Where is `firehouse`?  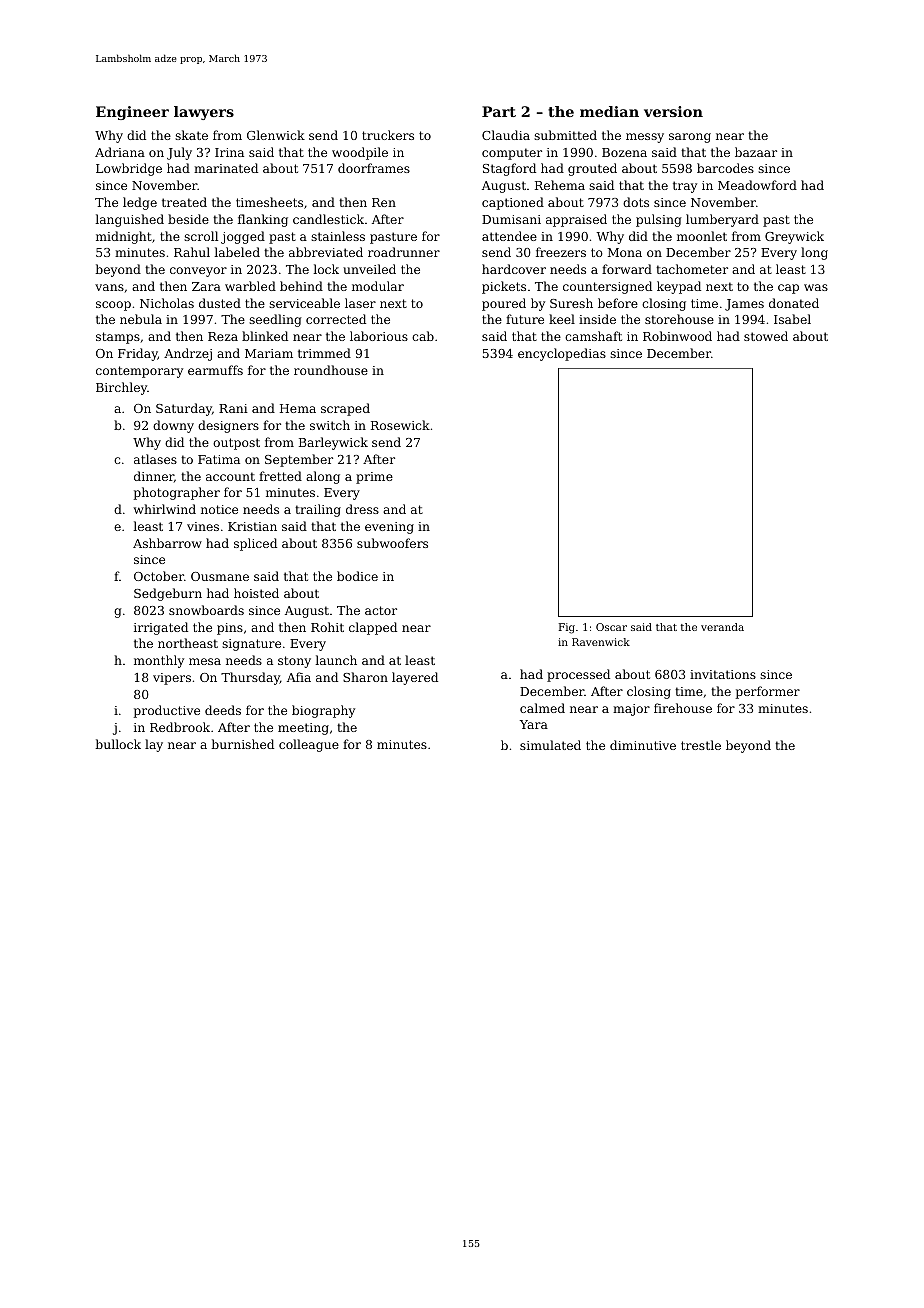
firehouse is located at coordinates (683, 708).
